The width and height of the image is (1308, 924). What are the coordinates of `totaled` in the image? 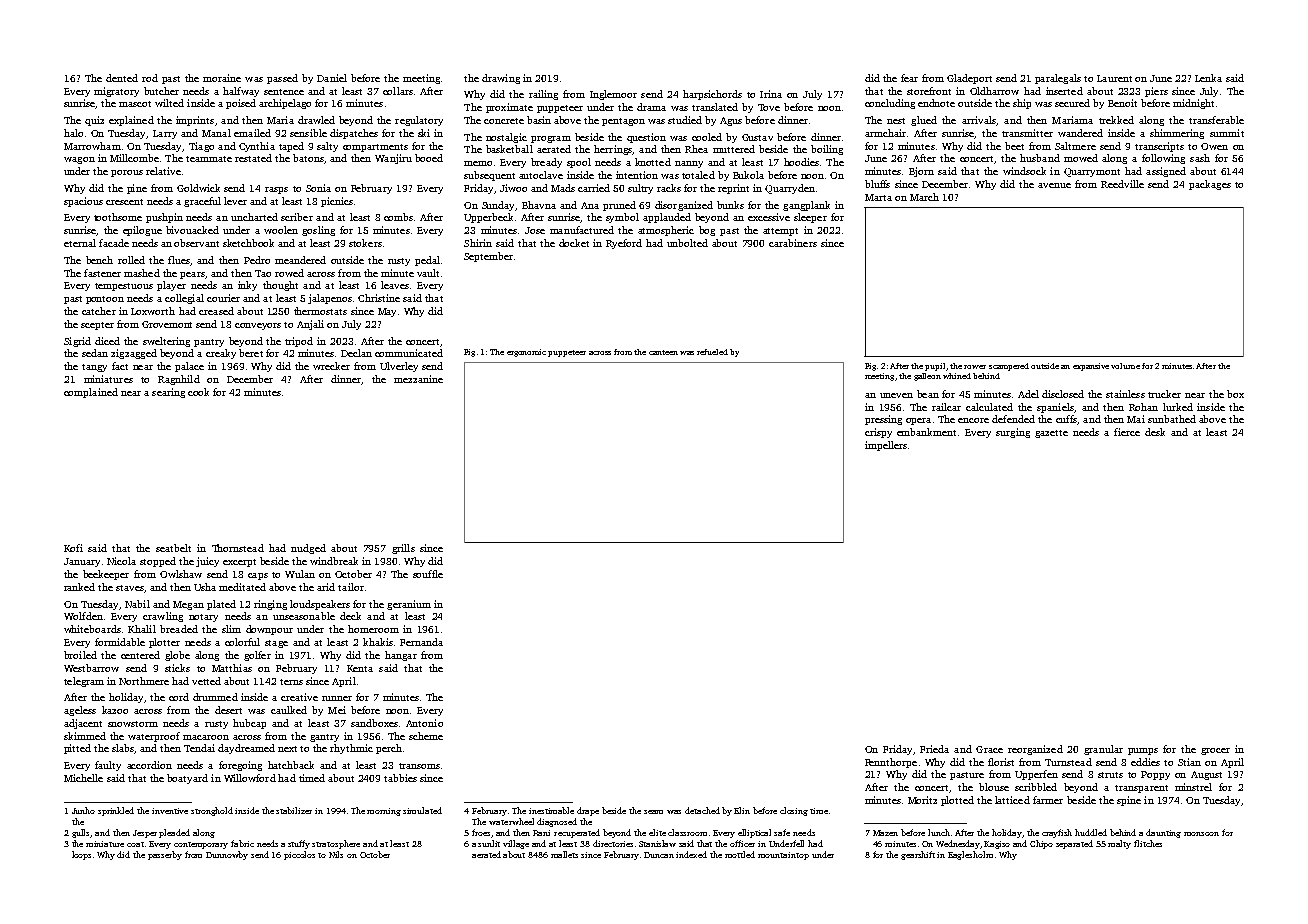 It's located at (698, 175).
